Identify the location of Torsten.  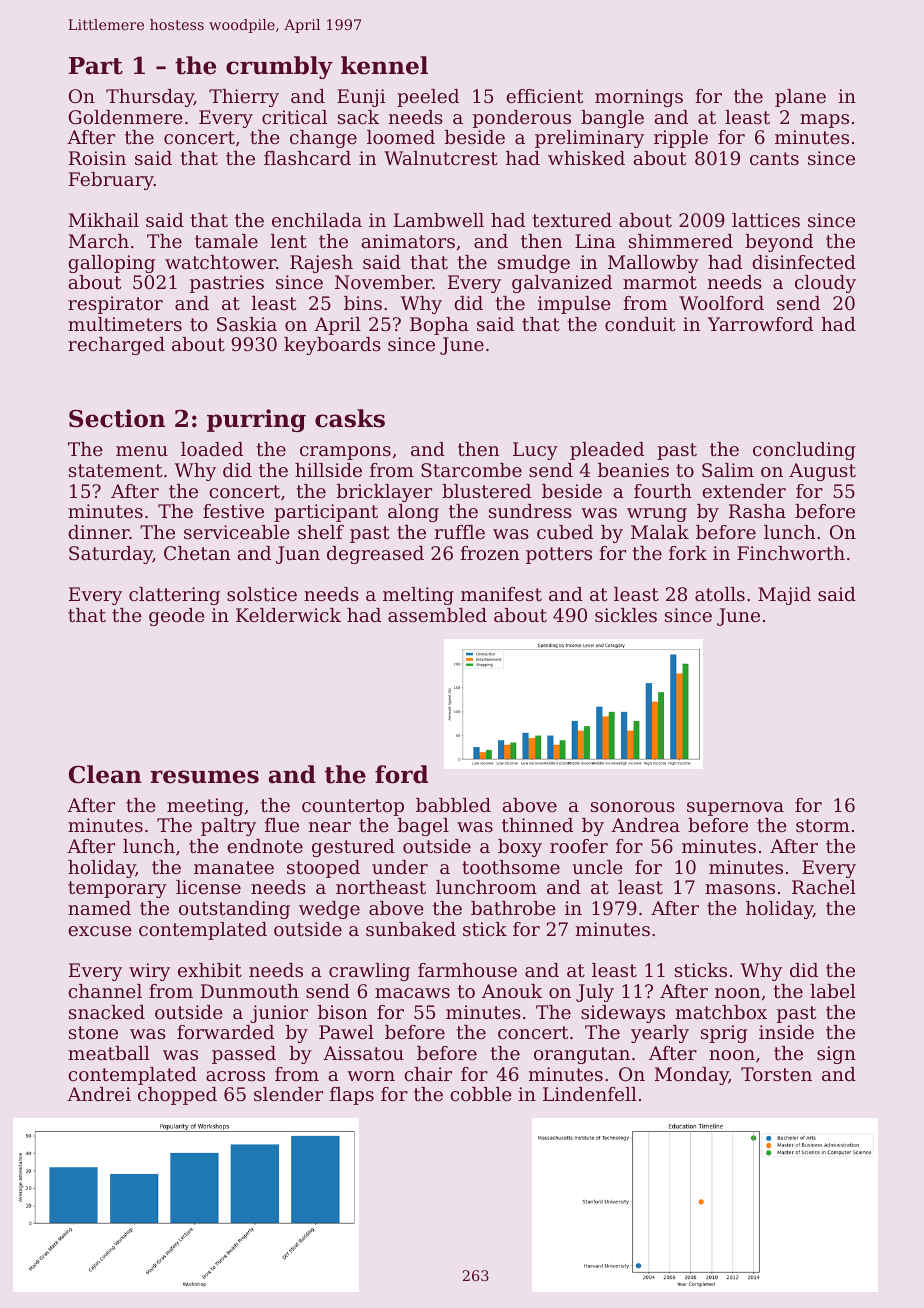
(776, 1074).
